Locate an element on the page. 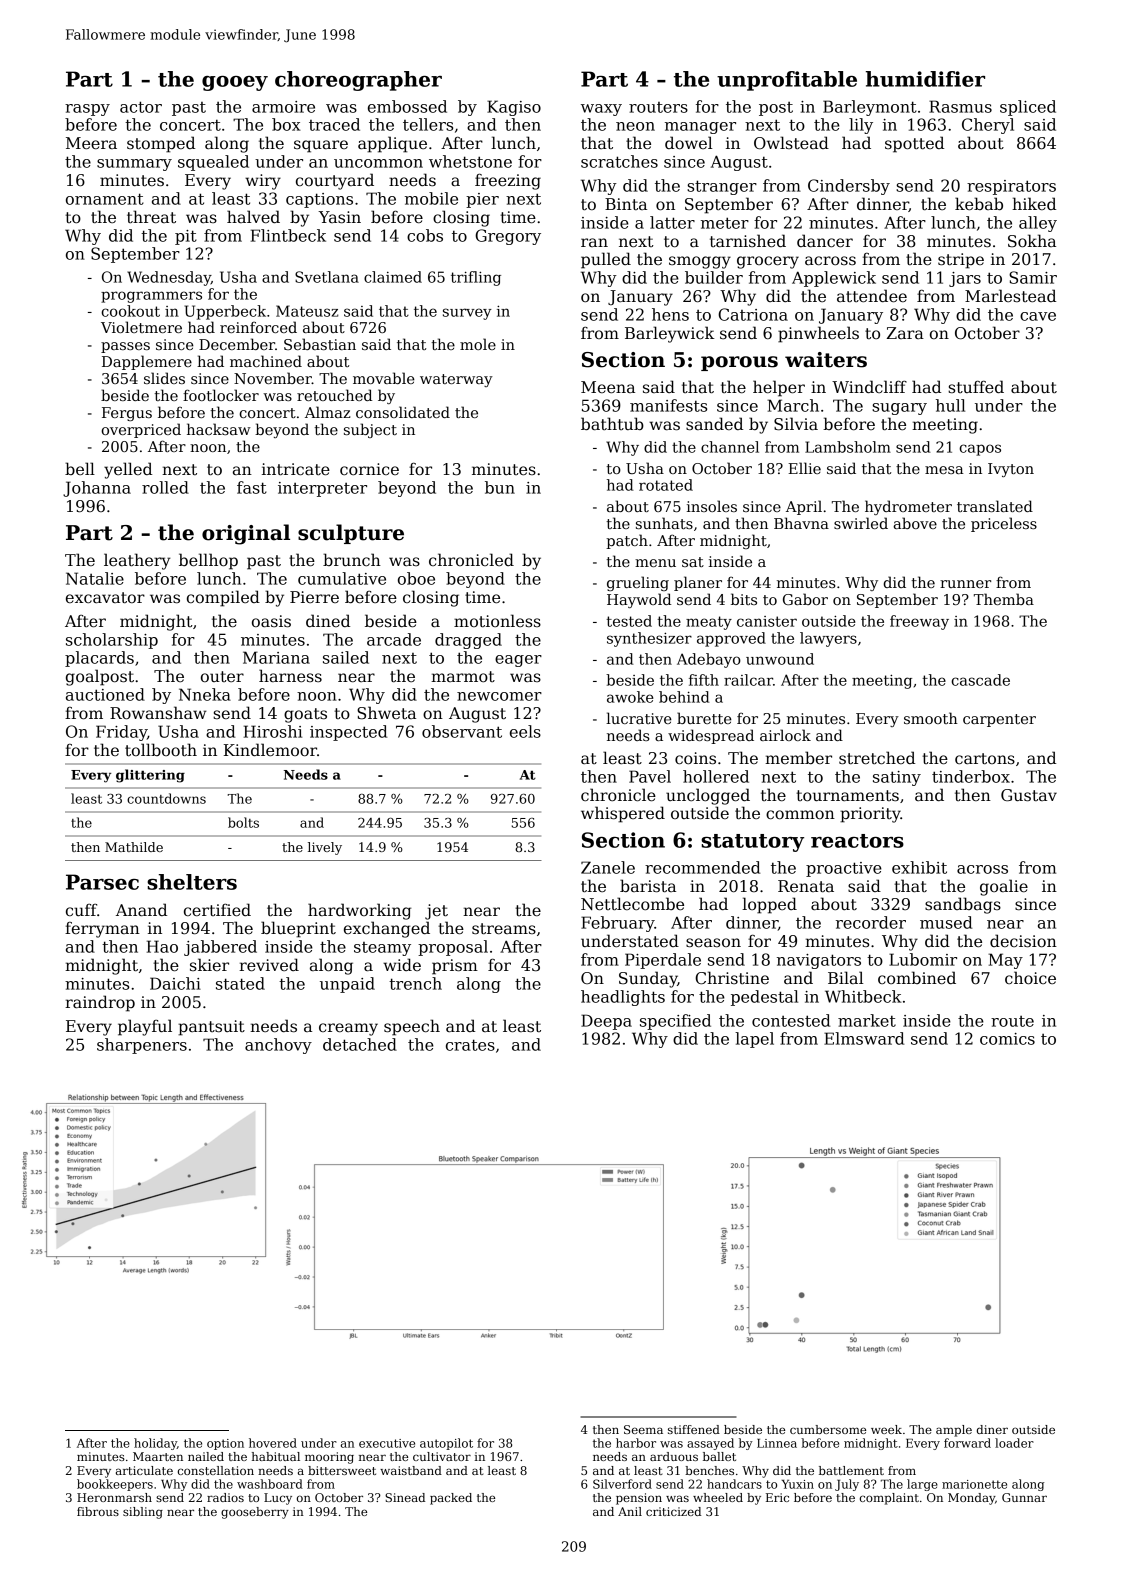  complaint is located at coordinates (889, 1499).
